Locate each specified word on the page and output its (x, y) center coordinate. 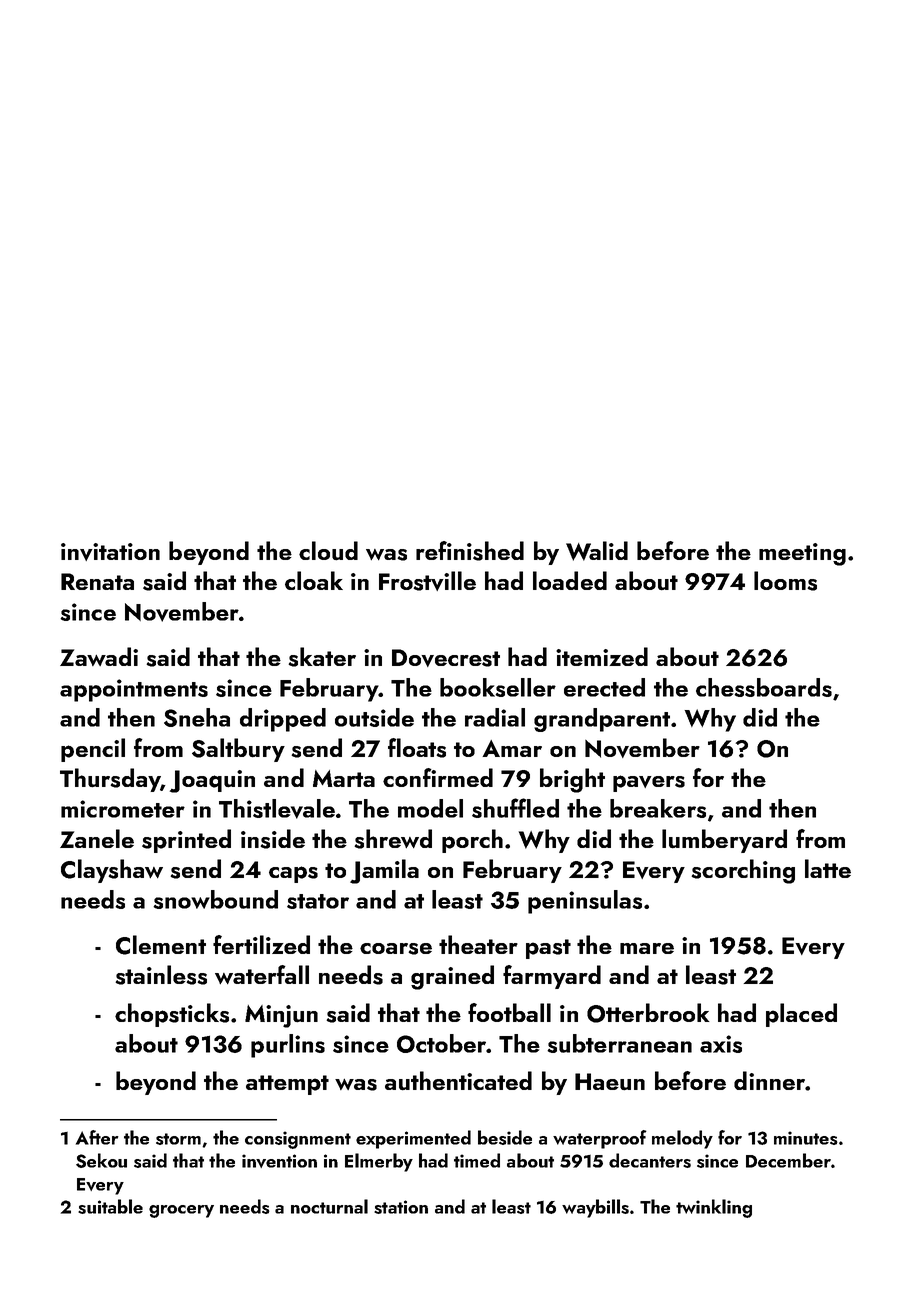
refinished (470, 551)
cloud (328, 551)
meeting (802, 554)
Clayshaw (112, 871)
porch (472, 841)
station (401, 1207)
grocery (181, 1211)
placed (801, 1015)
